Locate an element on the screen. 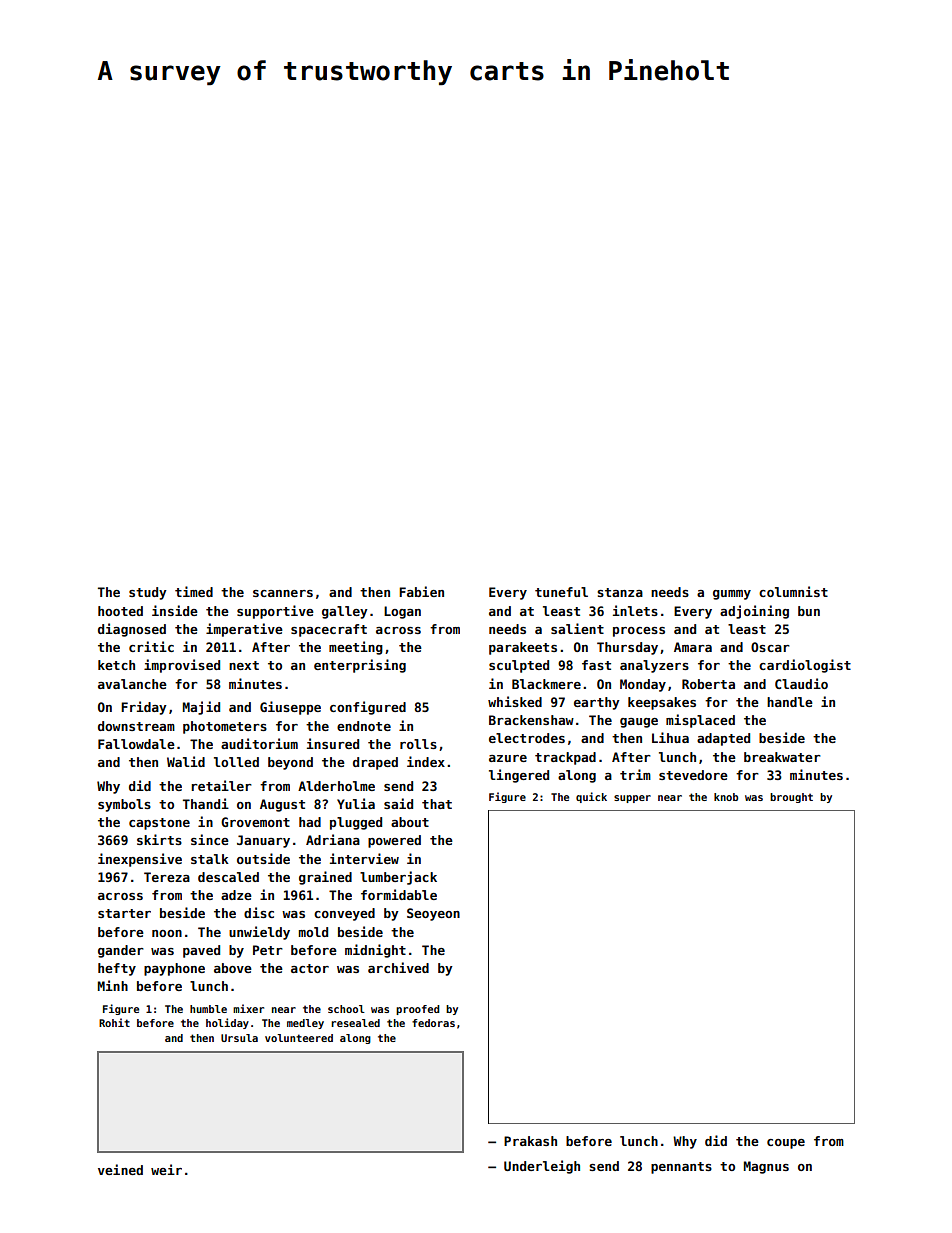 The image size is (952, 1233). hooted is located at coordinates (120, 611).
